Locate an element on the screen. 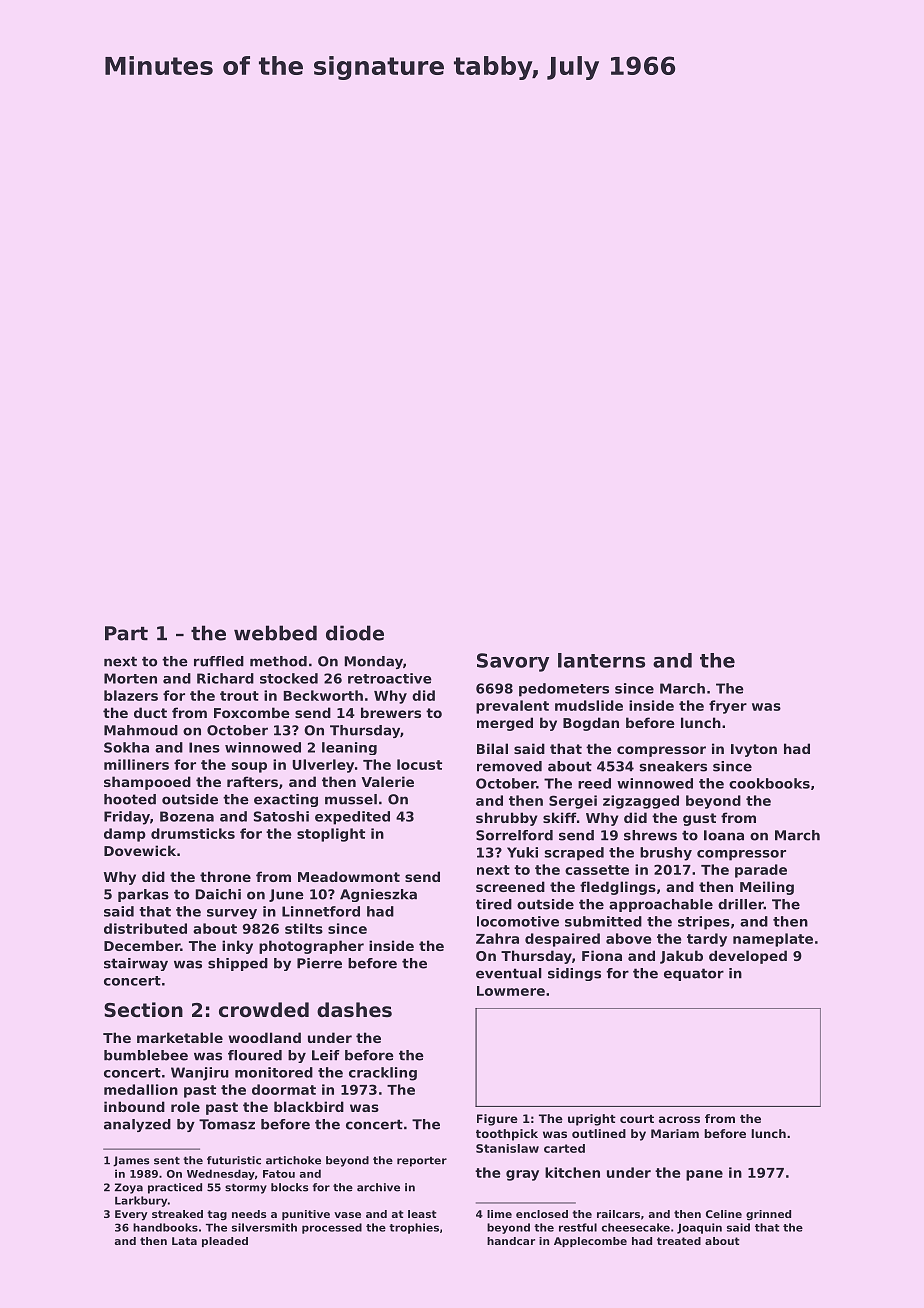 The width and height of the screenshot is (924, 1308). cookbooks is located at coordinates (769, 783).
